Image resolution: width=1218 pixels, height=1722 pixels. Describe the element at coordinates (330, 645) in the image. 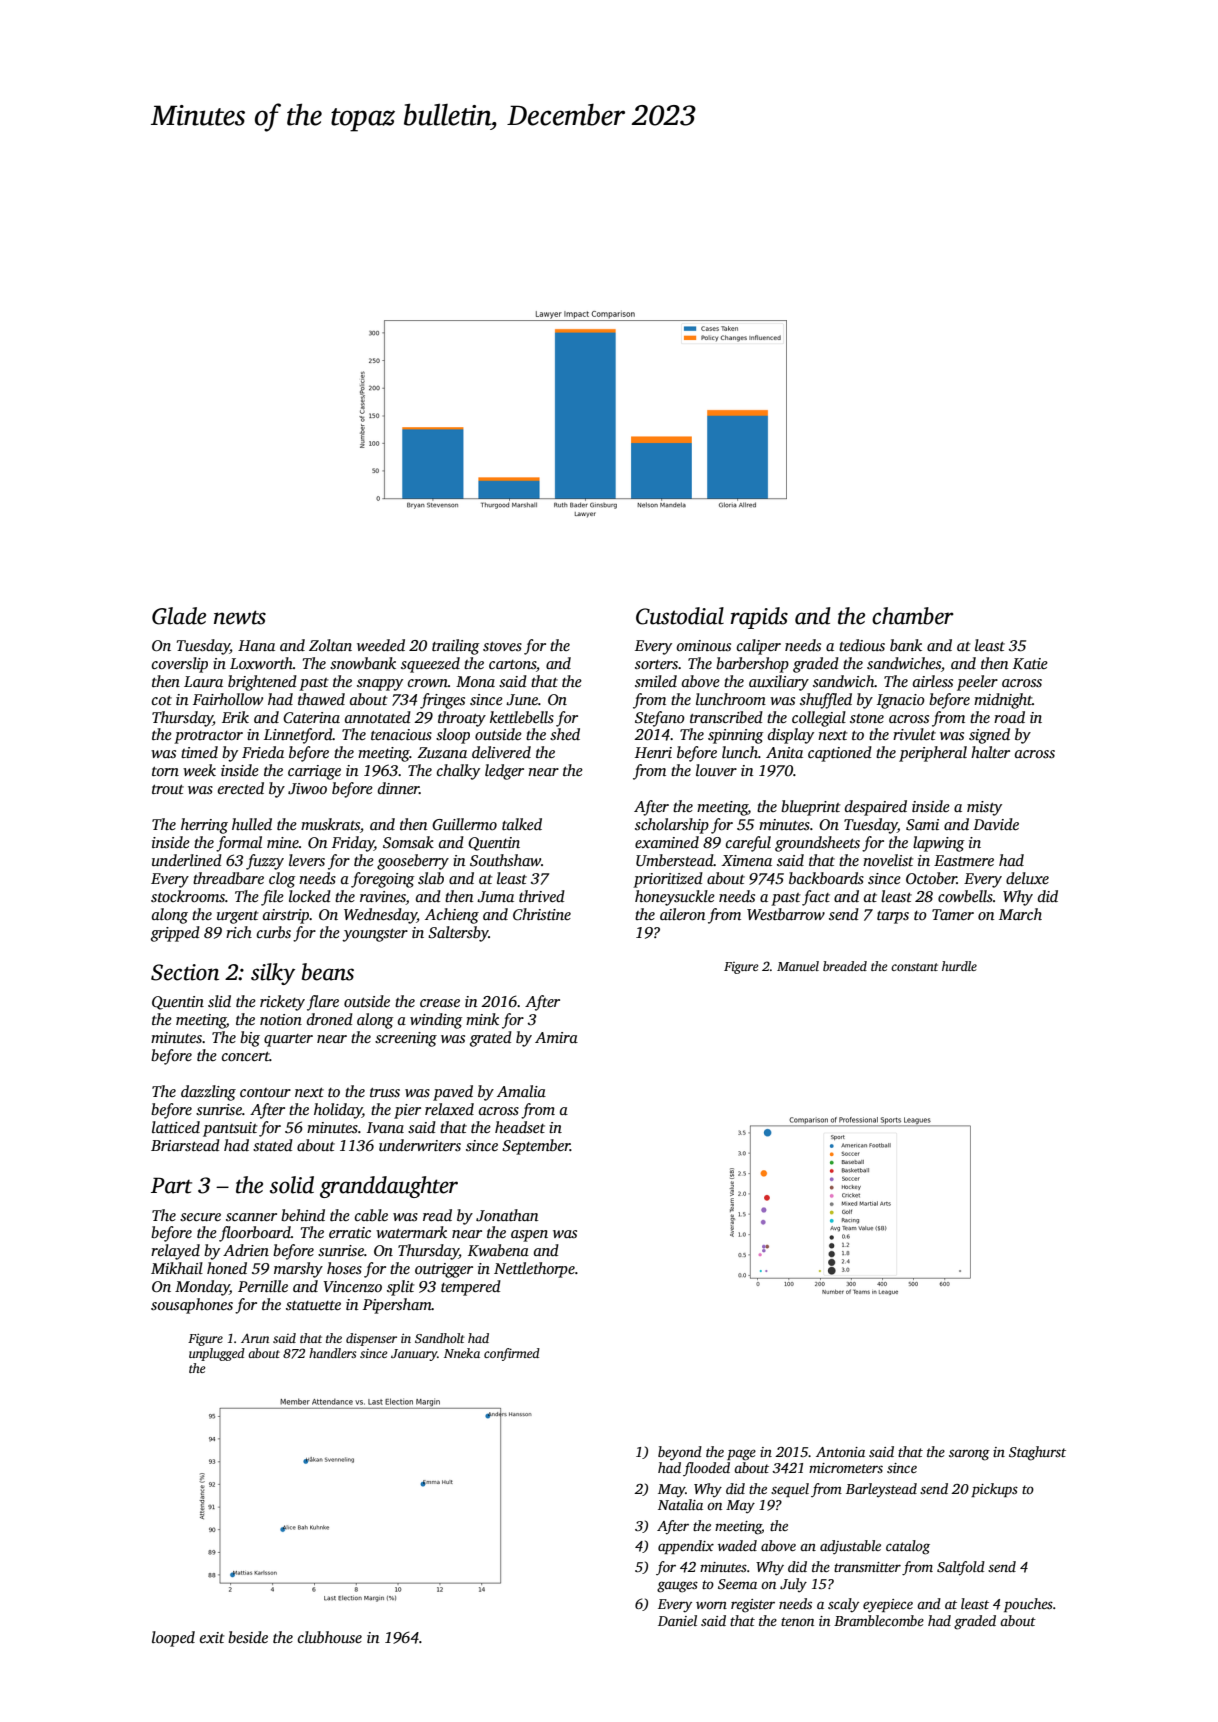

I see `Zoltan` at that location.
